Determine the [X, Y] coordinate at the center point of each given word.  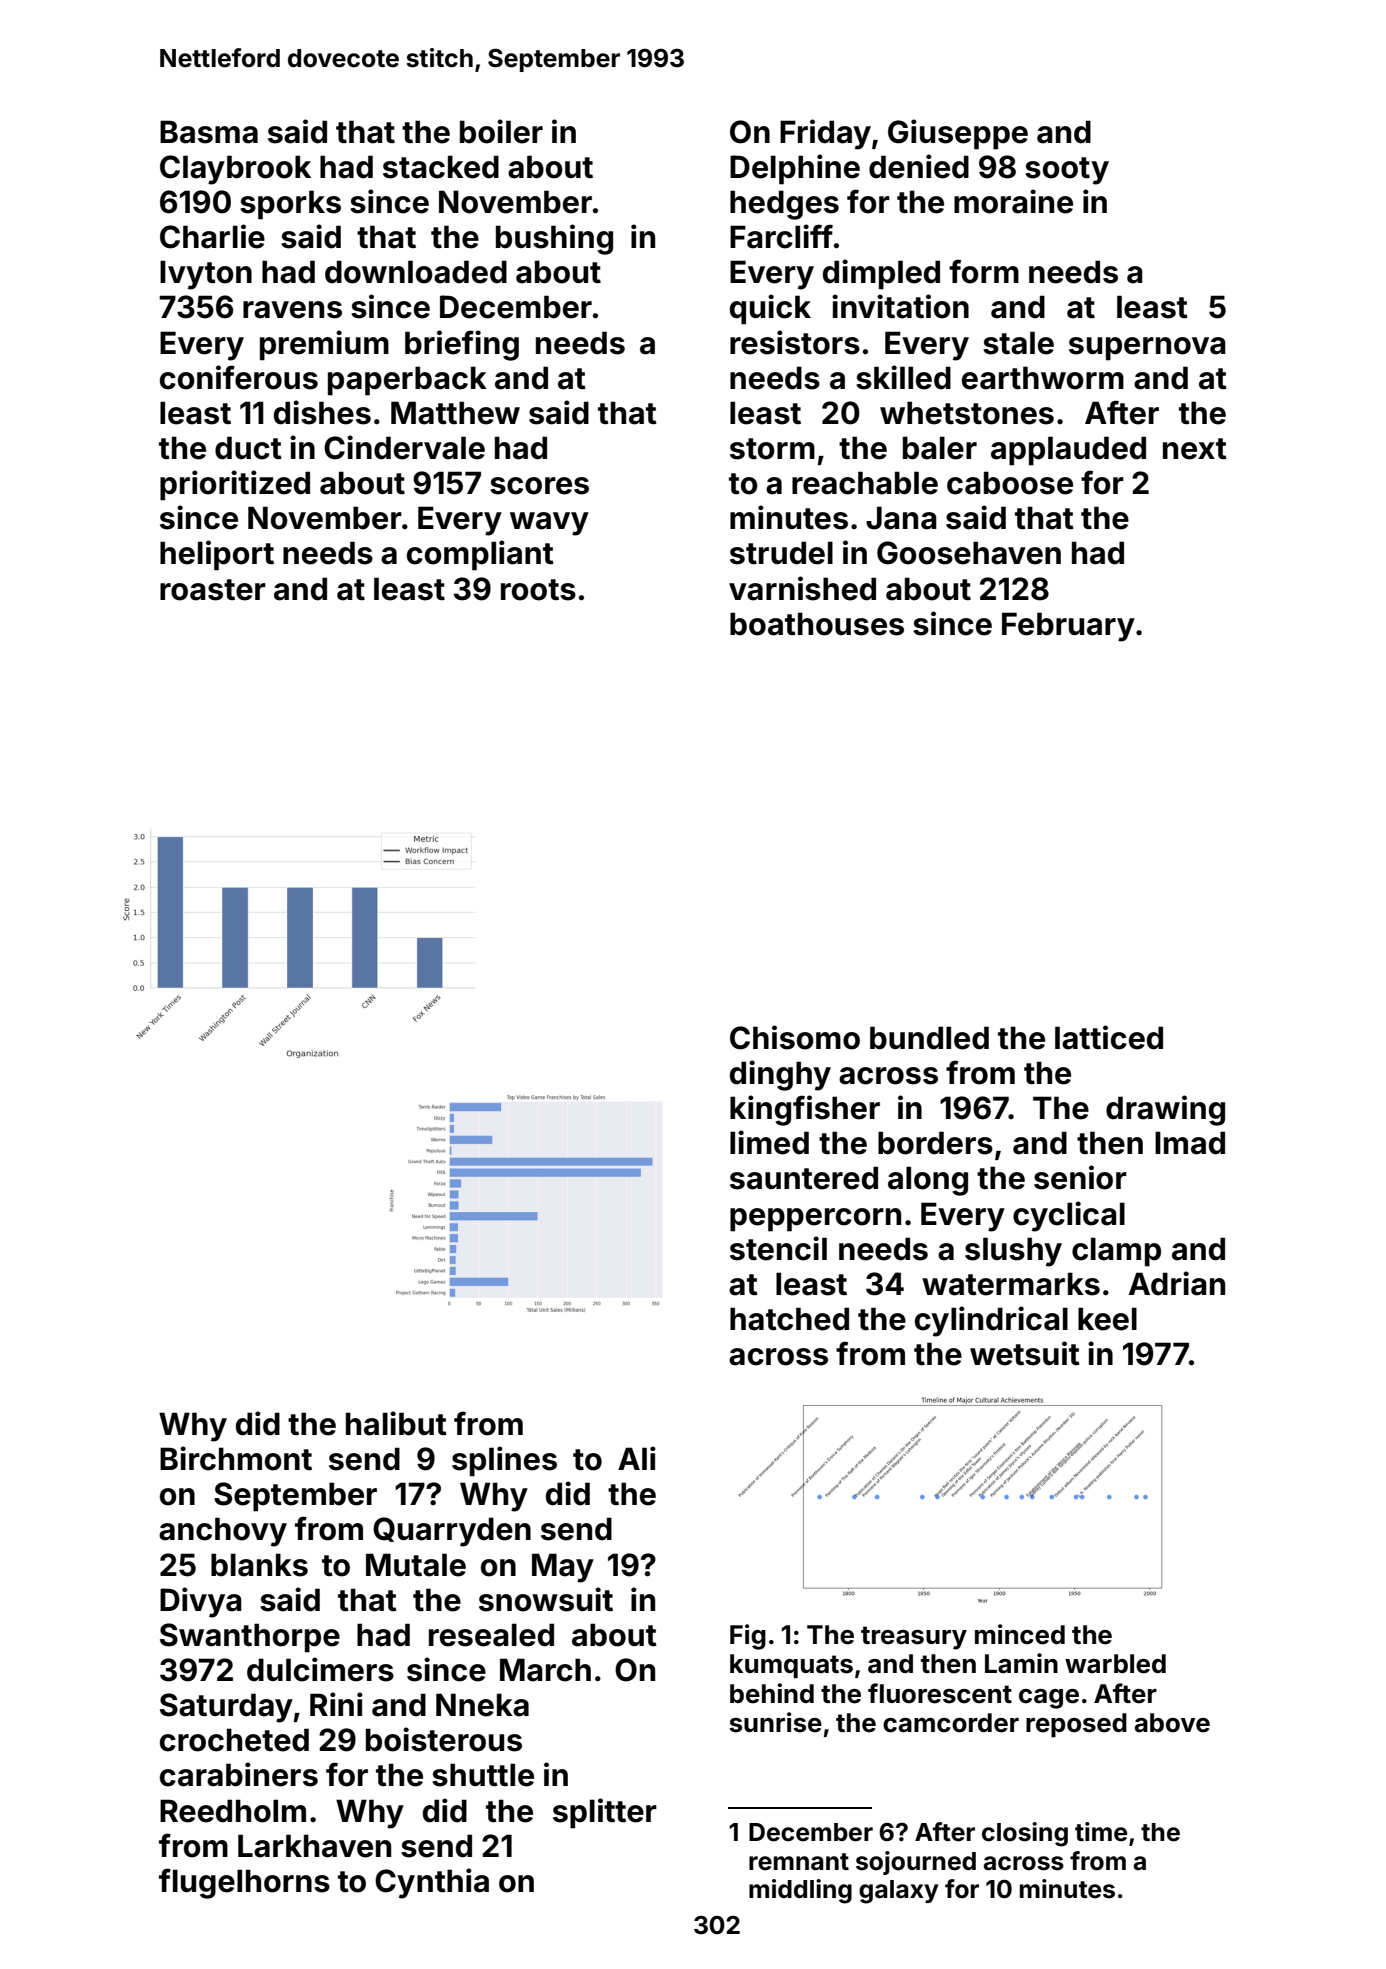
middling [800, 1891]
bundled [929, 1038]
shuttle [483, 1775]
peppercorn [815, 1220]
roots [538, 590]
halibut [396, 1423]
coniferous [239, 377]
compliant [480, 555]
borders [935, 1143]
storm [772, 449]
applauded [1068, 451]
